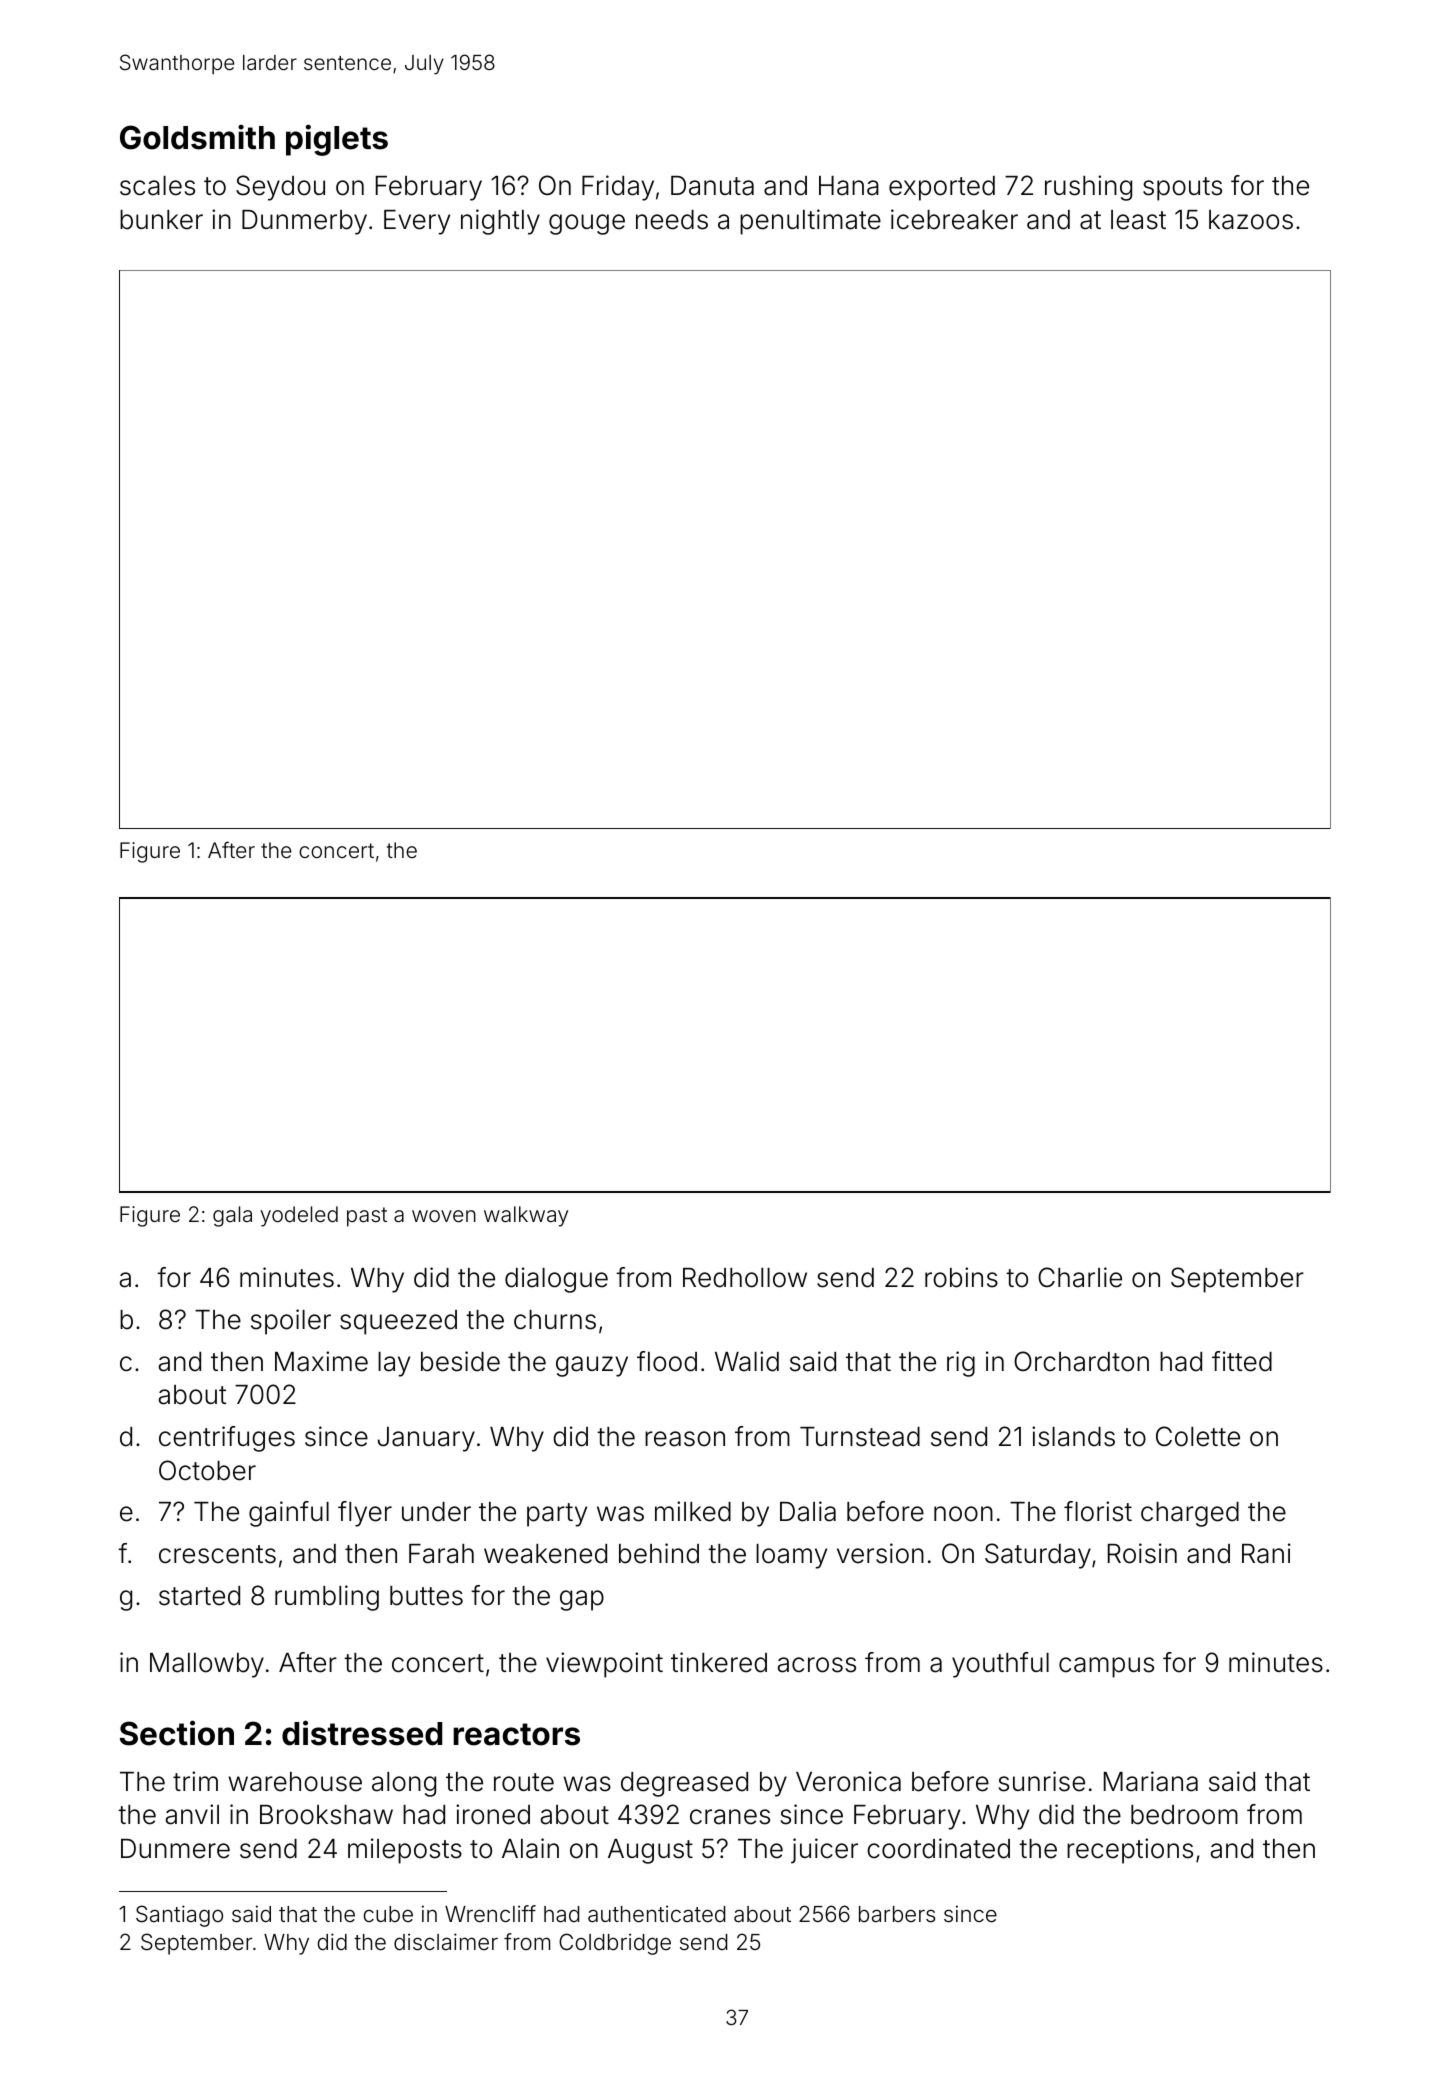  Describe the element at coordinates (304, 222) in the screenshot. I see `Dunmerby` at that location.
